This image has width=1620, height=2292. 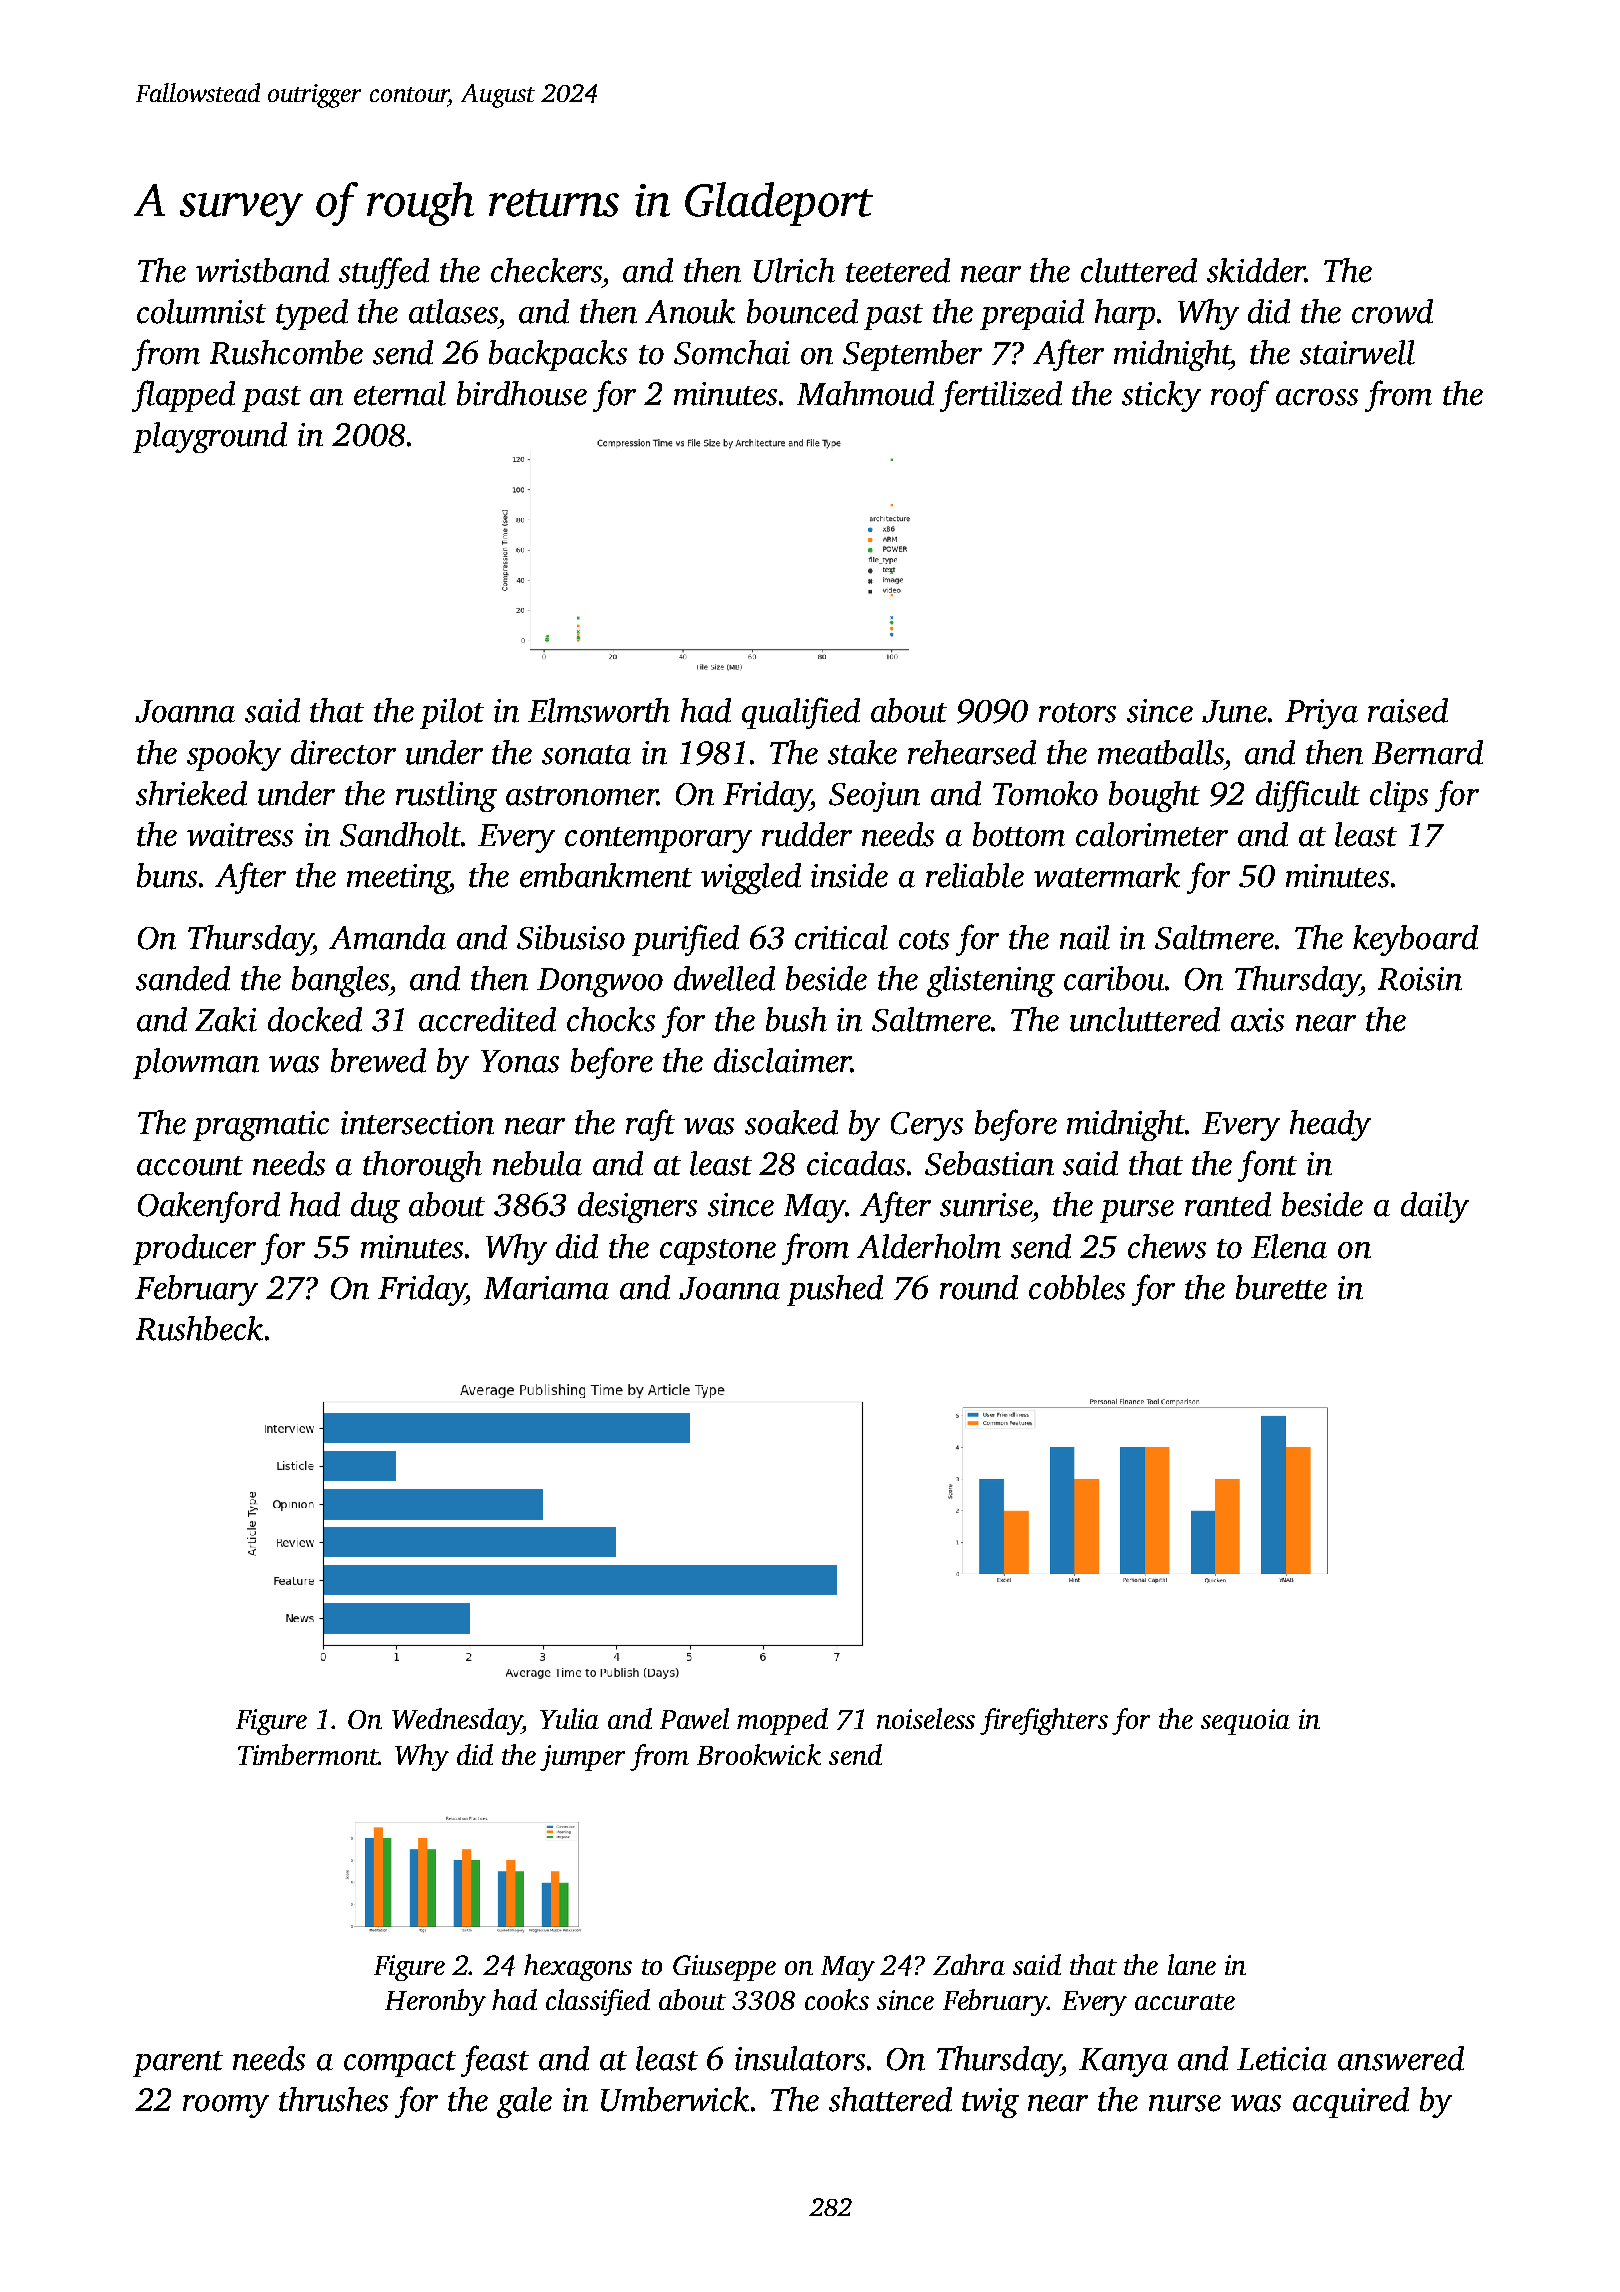 I want to click on pushed, so click(x=835, y=1290).
